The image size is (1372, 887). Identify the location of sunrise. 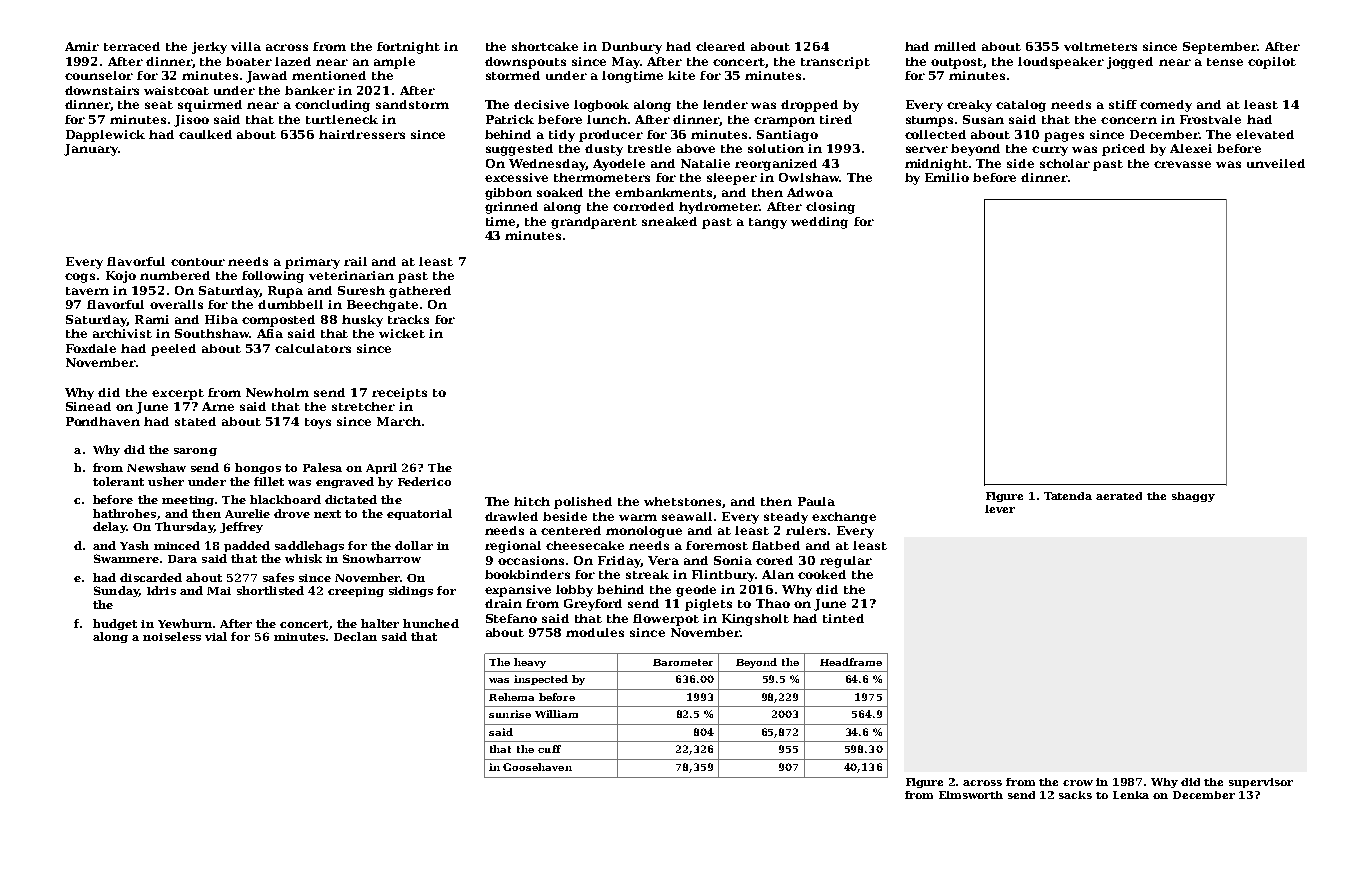
(510, 714).
